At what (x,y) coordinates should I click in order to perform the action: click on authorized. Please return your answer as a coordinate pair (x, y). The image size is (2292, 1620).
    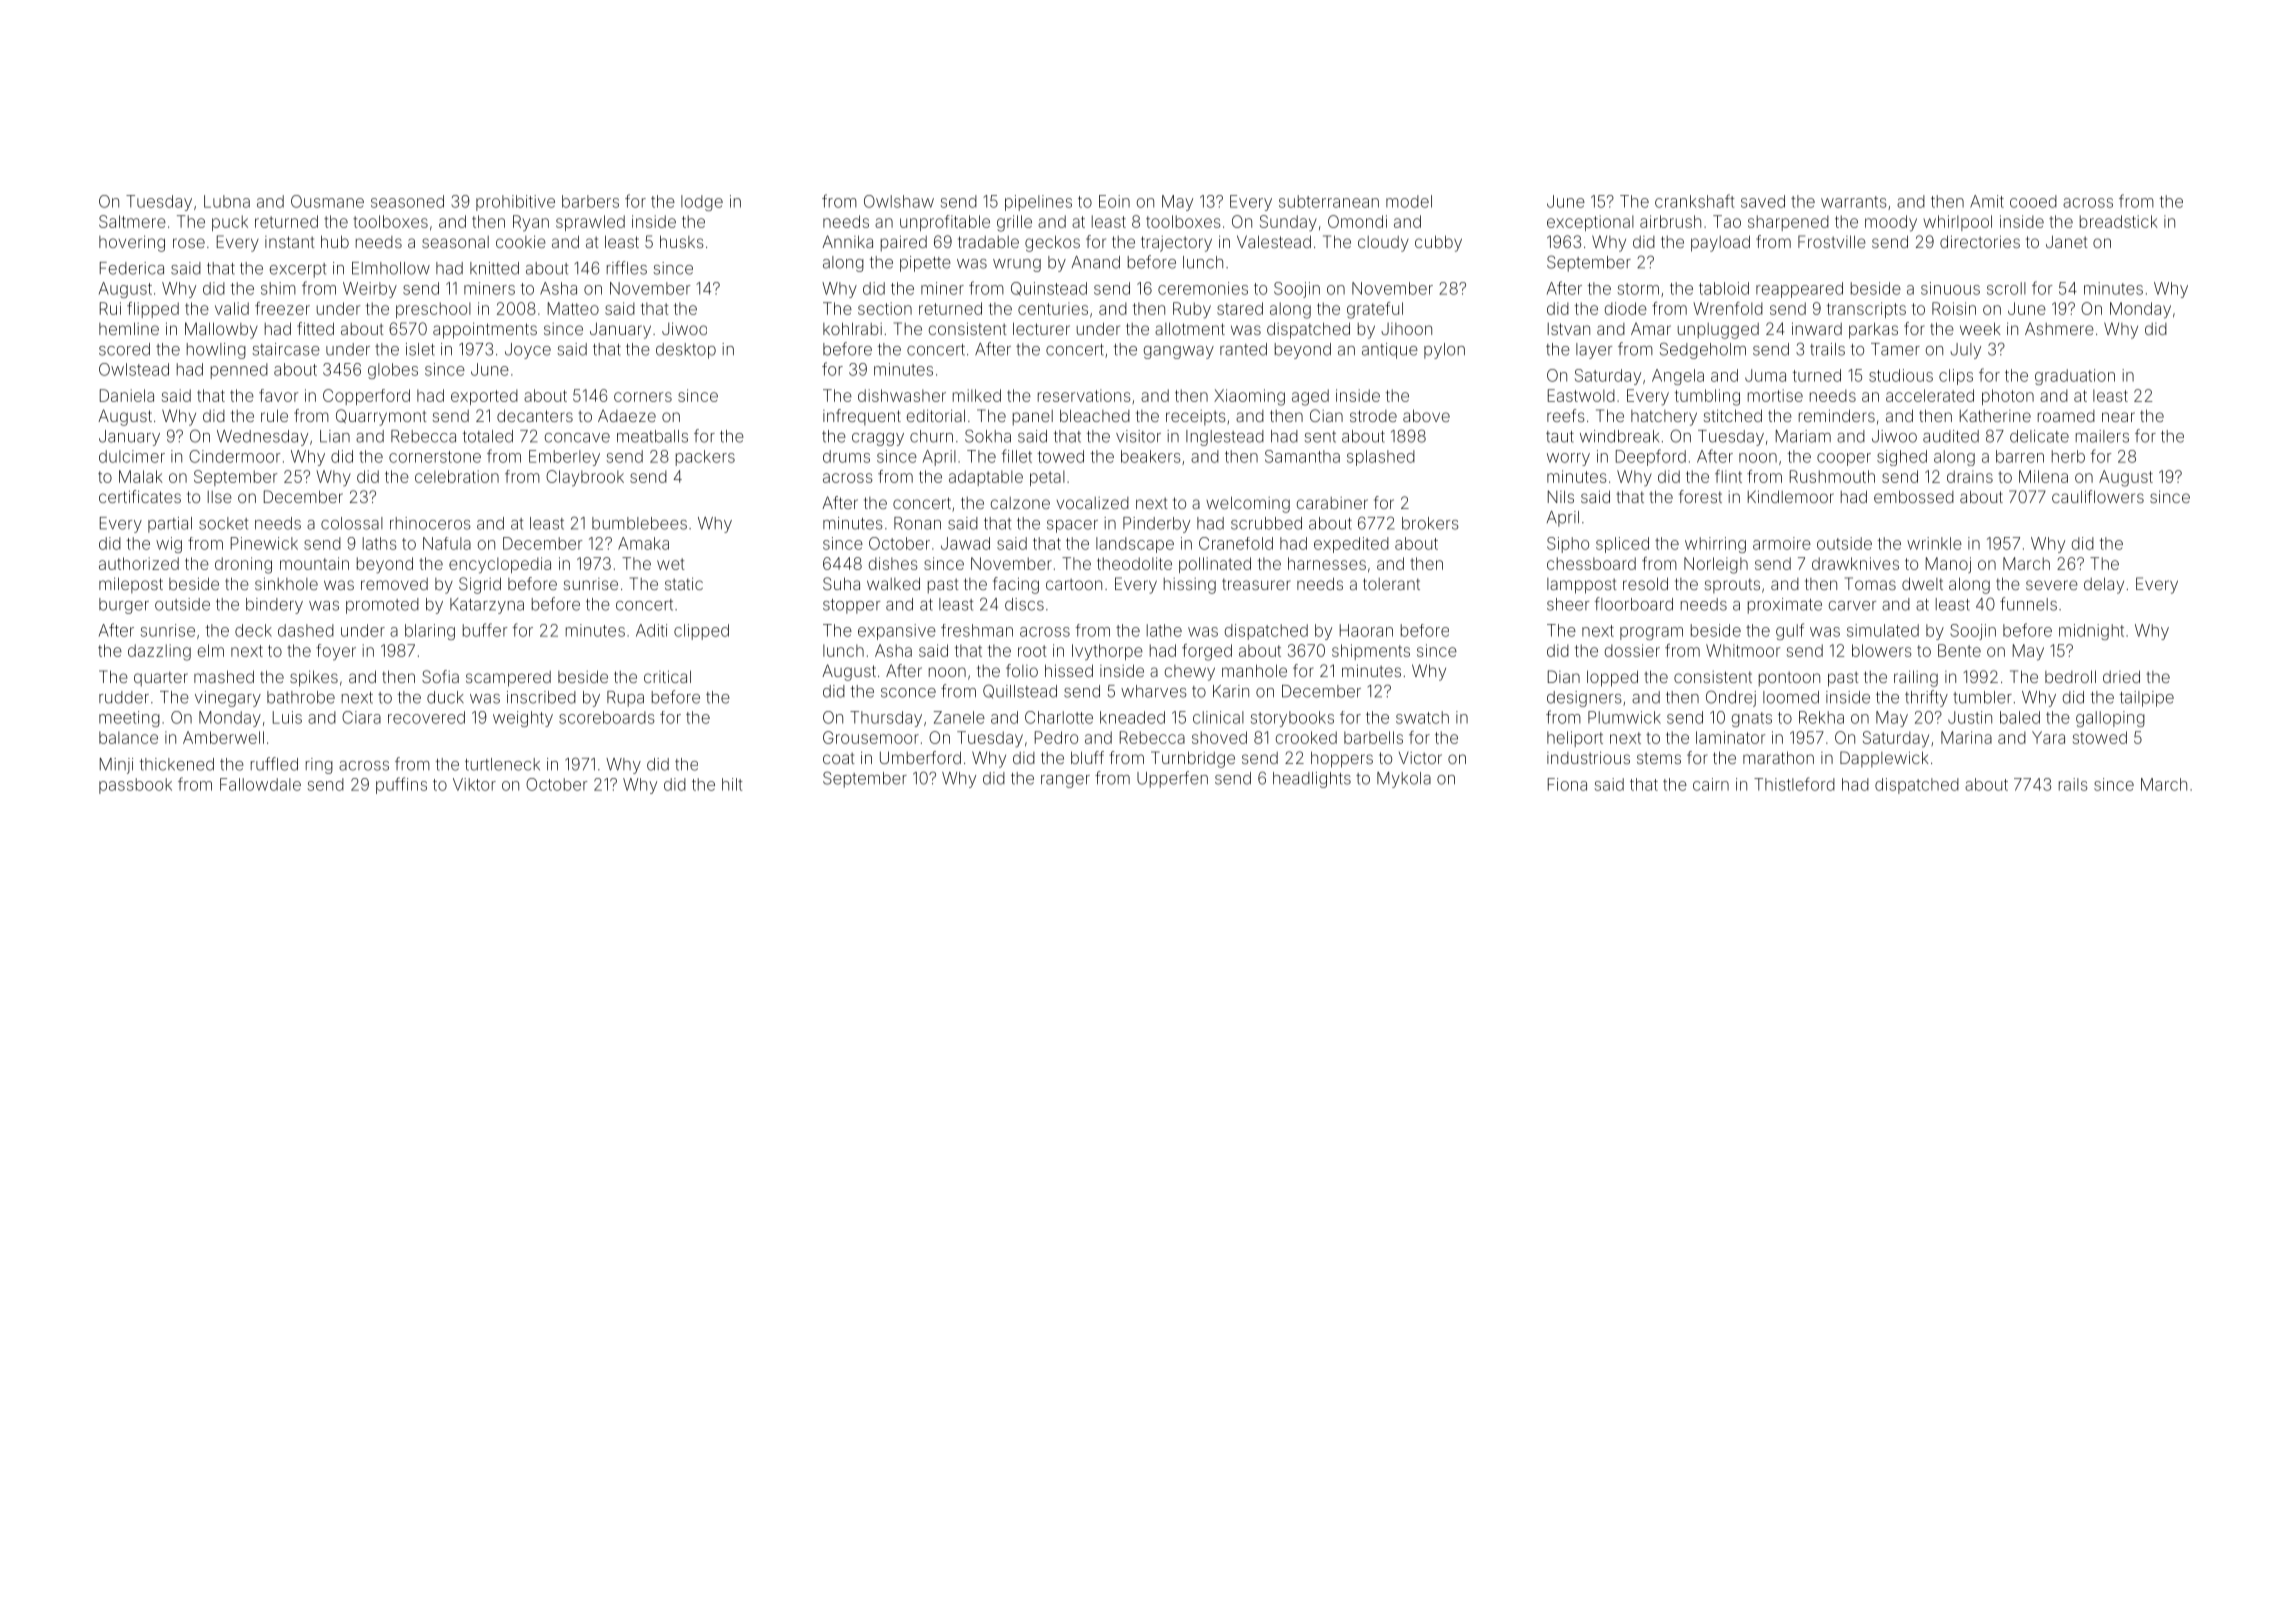
    Looking at the image, I should click on (139, 563).
